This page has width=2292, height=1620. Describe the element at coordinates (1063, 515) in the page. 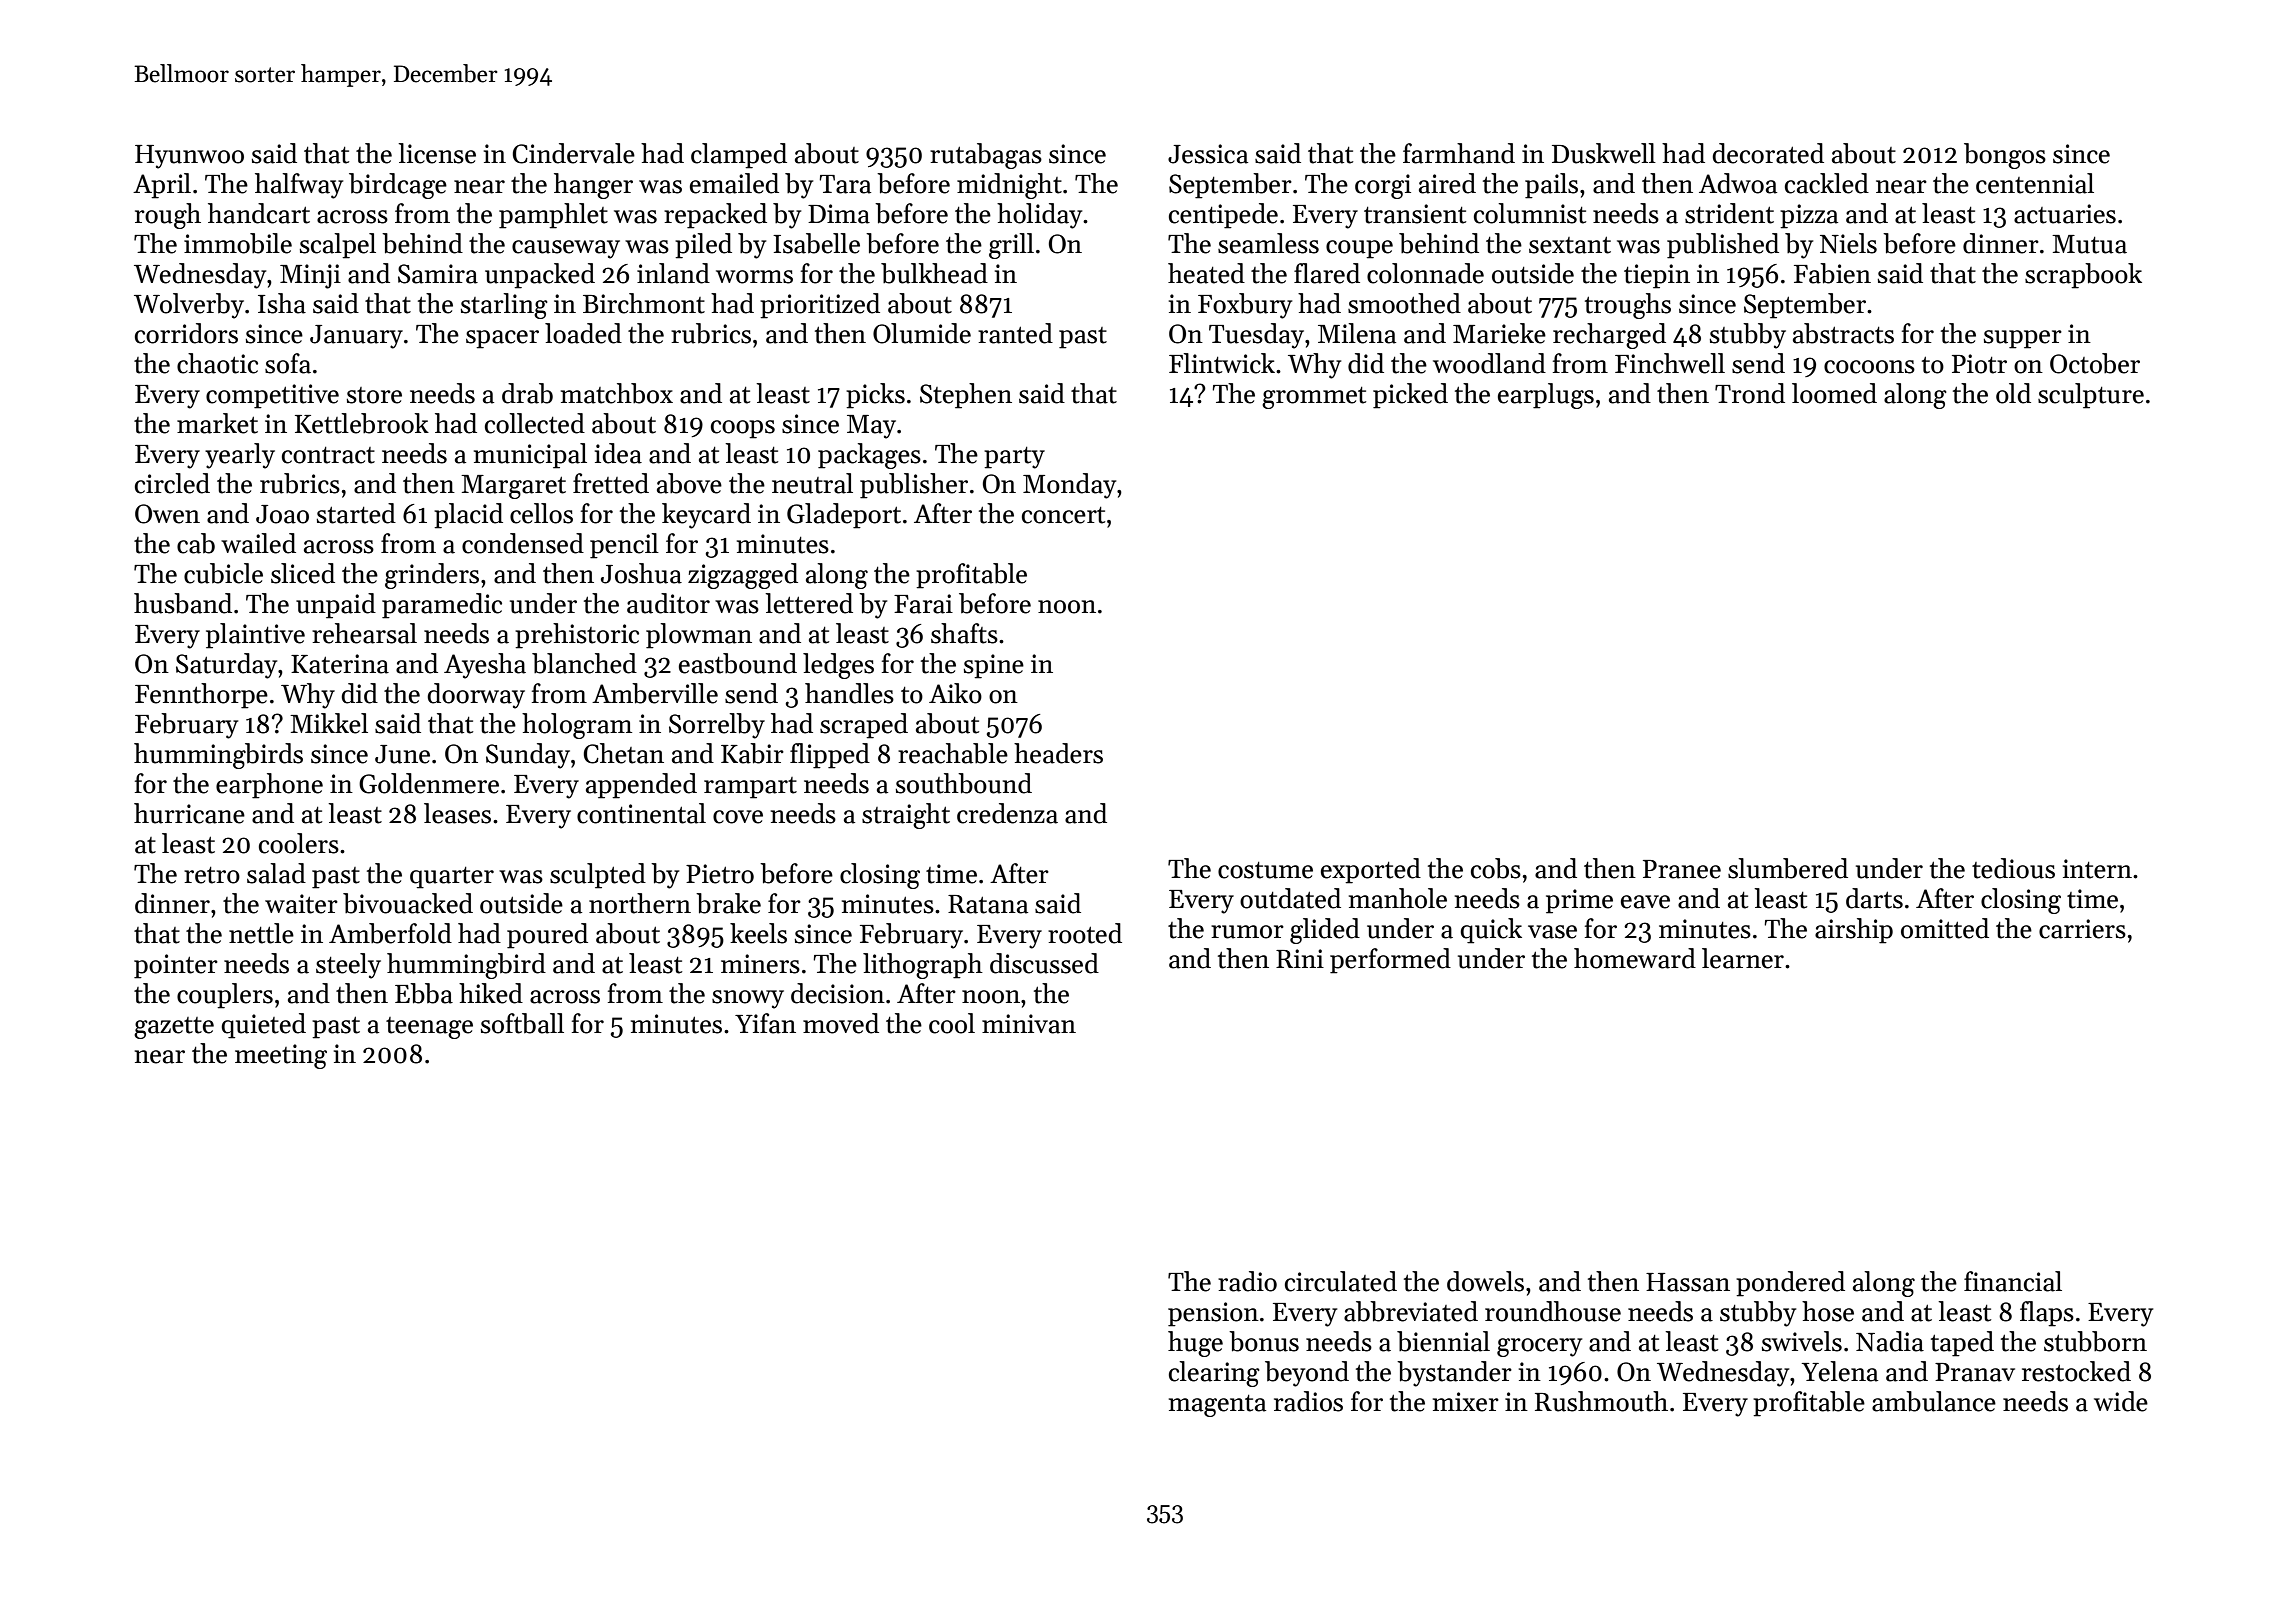

I see `concert` at that location.
